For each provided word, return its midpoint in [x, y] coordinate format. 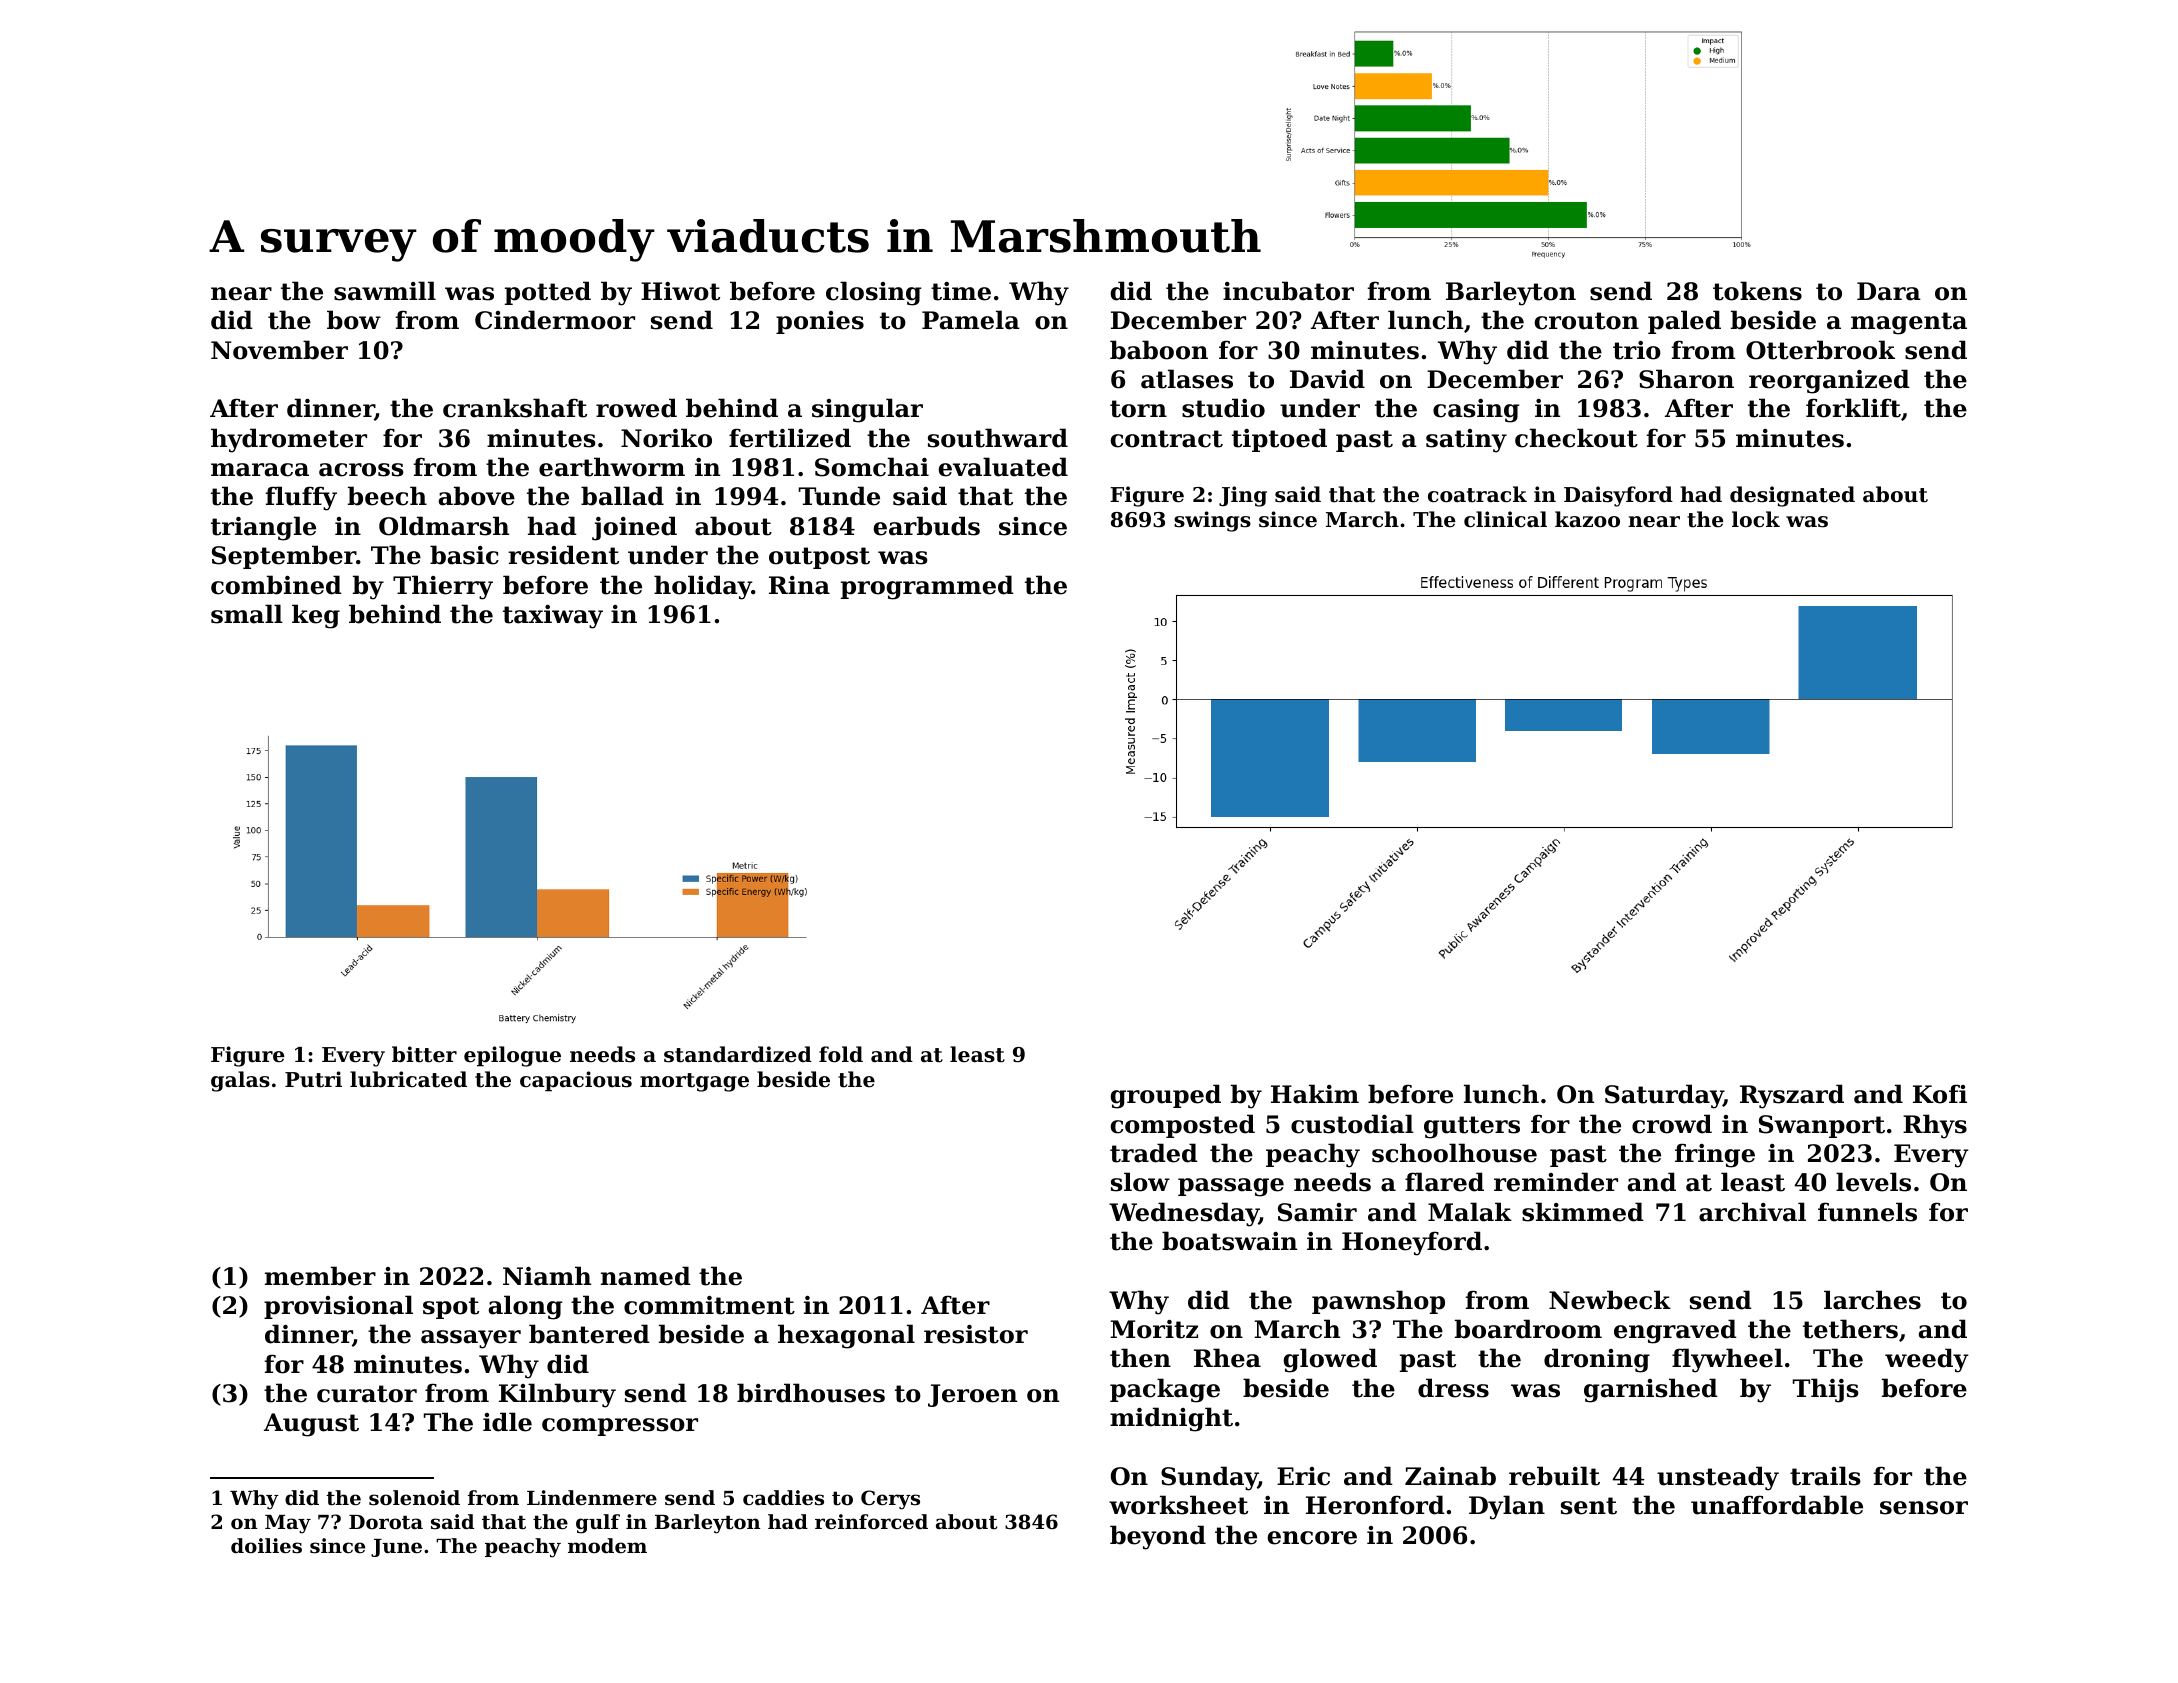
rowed [636, 408]
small [247, 614]
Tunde [839, 496]
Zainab [1450, 1476]
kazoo [1587, 519]
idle [507, 1422]
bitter [424, 1054]
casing [1476, 411]
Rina [799, 585]
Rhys [1935, 1126]
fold [841, 1054]
